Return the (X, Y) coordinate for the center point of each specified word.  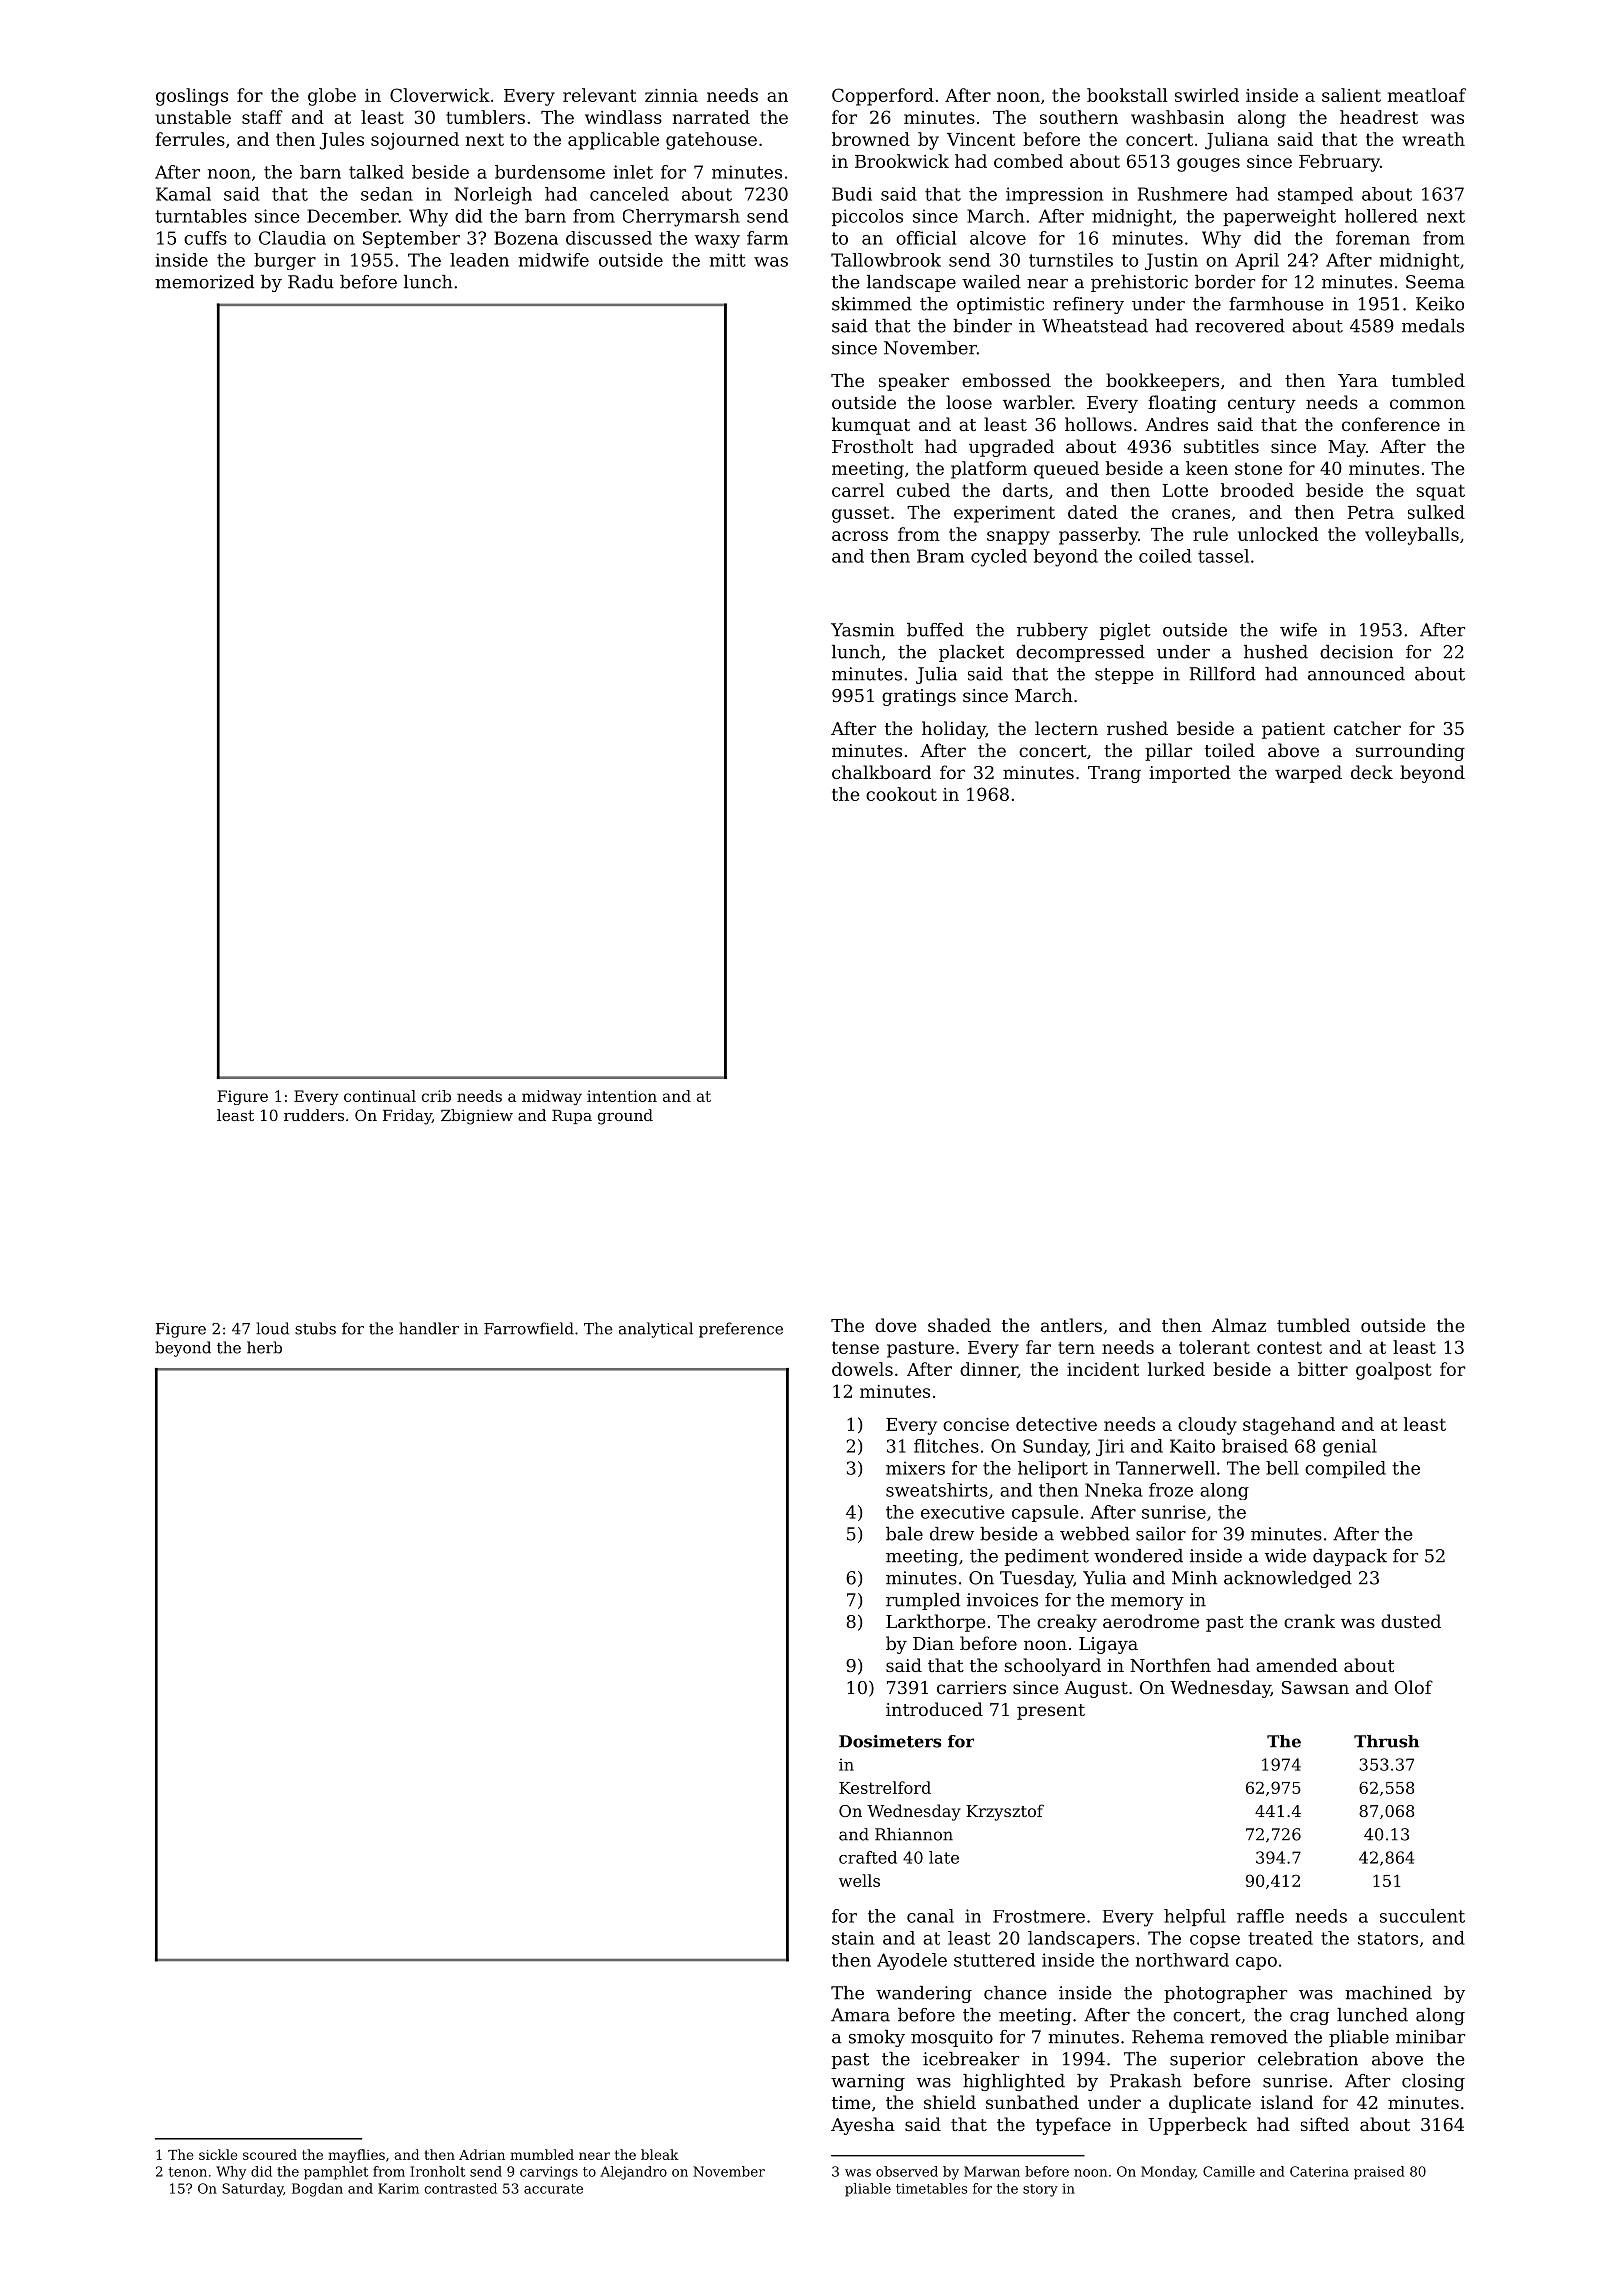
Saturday (252, 2190)
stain (853, 1938)
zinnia (671, 95)
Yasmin (863, 630)
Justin (1171, 261)
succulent (1422, 1916)
